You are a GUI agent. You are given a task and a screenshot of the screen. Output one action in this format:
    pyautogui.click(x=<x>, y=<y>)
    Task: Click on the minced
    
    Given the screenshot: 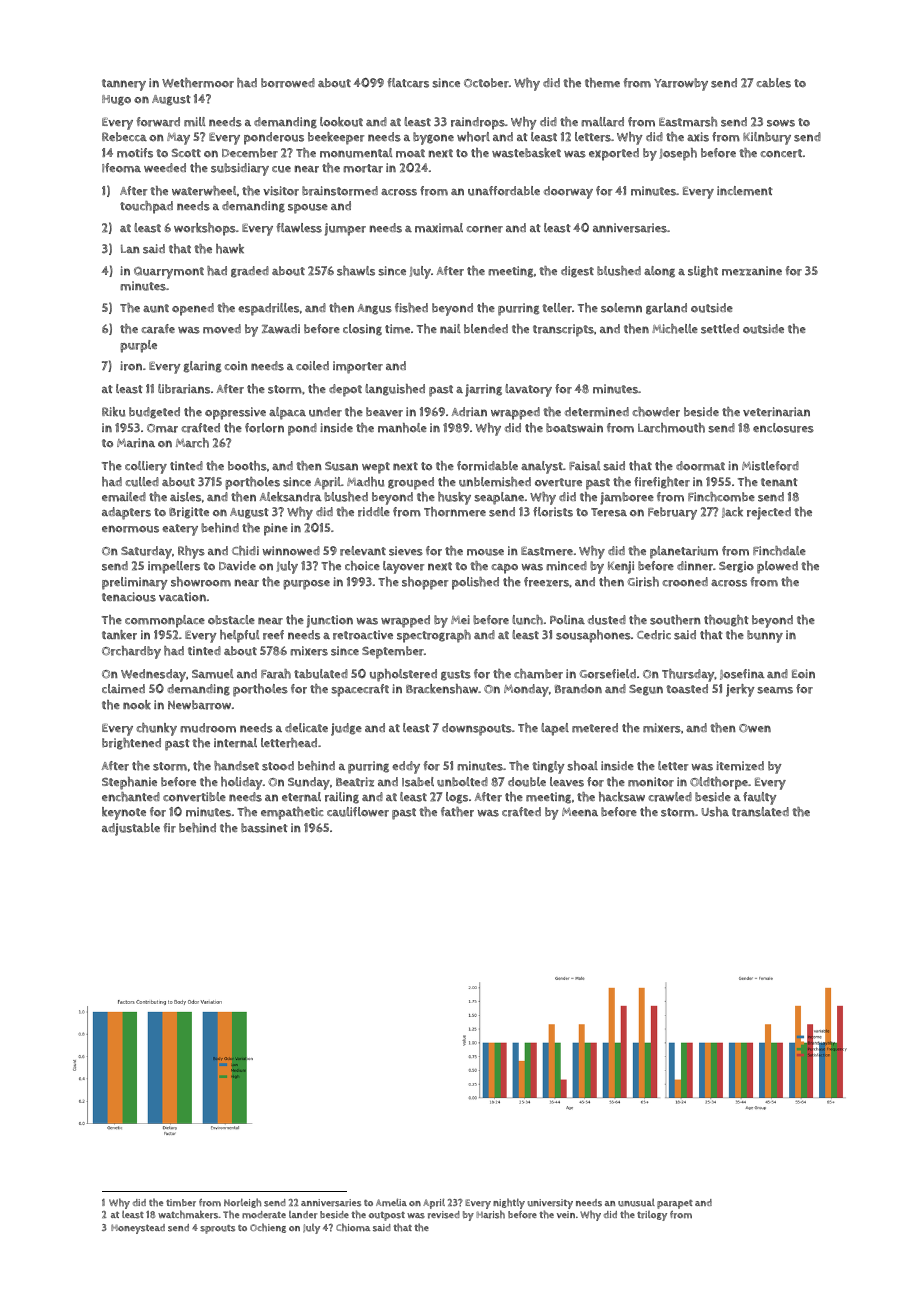 What is the action you would take?
    pyautogui.click(x=566, y=566)
